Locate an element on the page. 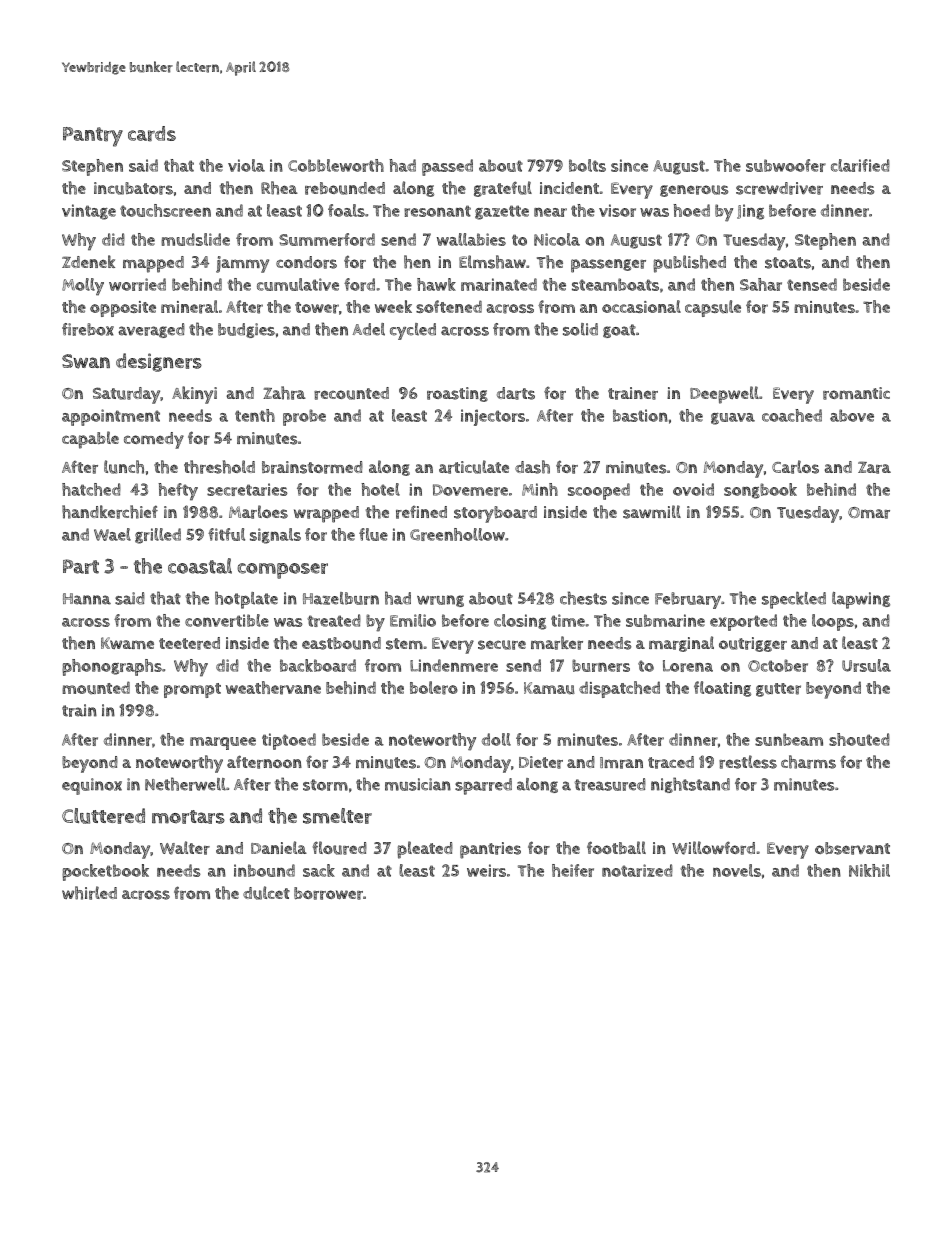 This image has height=1233, width=952. tensed is located at coordinates (812, 284).
